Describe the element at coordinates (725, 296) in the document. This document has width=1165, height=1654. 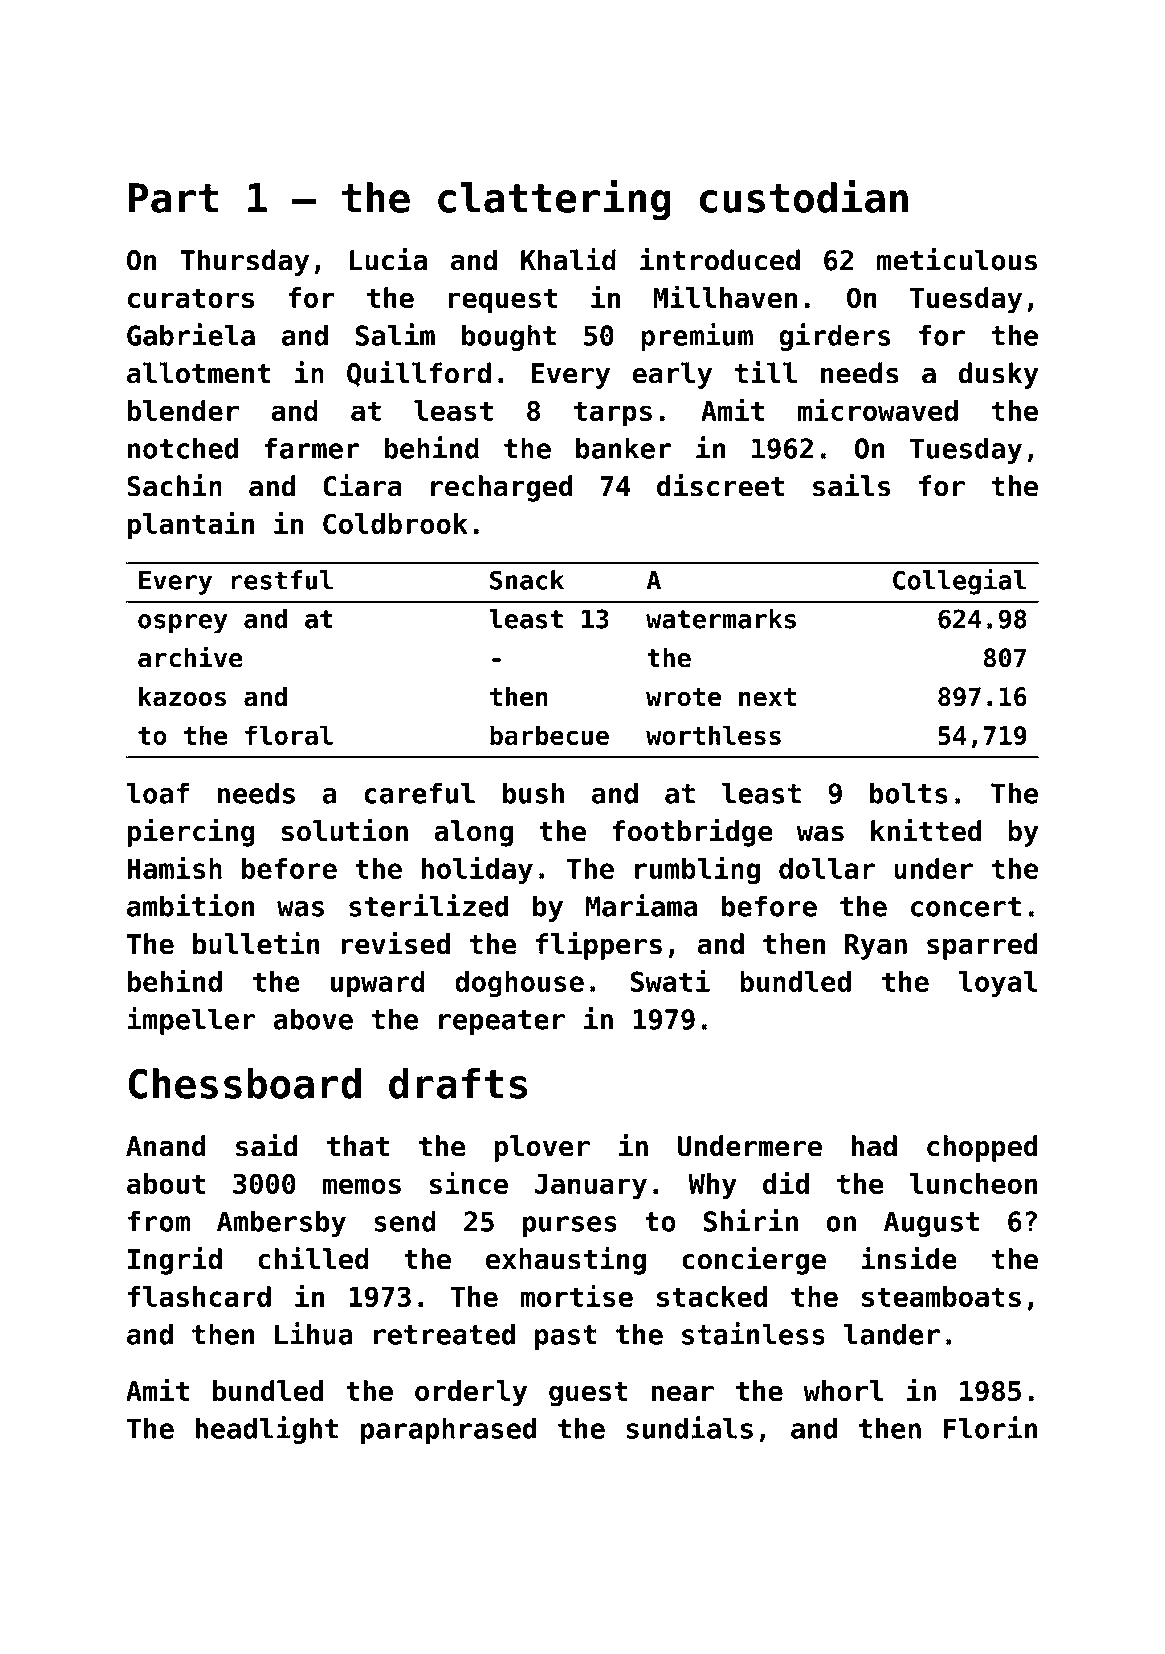
I see `Millhaven` at that location.
